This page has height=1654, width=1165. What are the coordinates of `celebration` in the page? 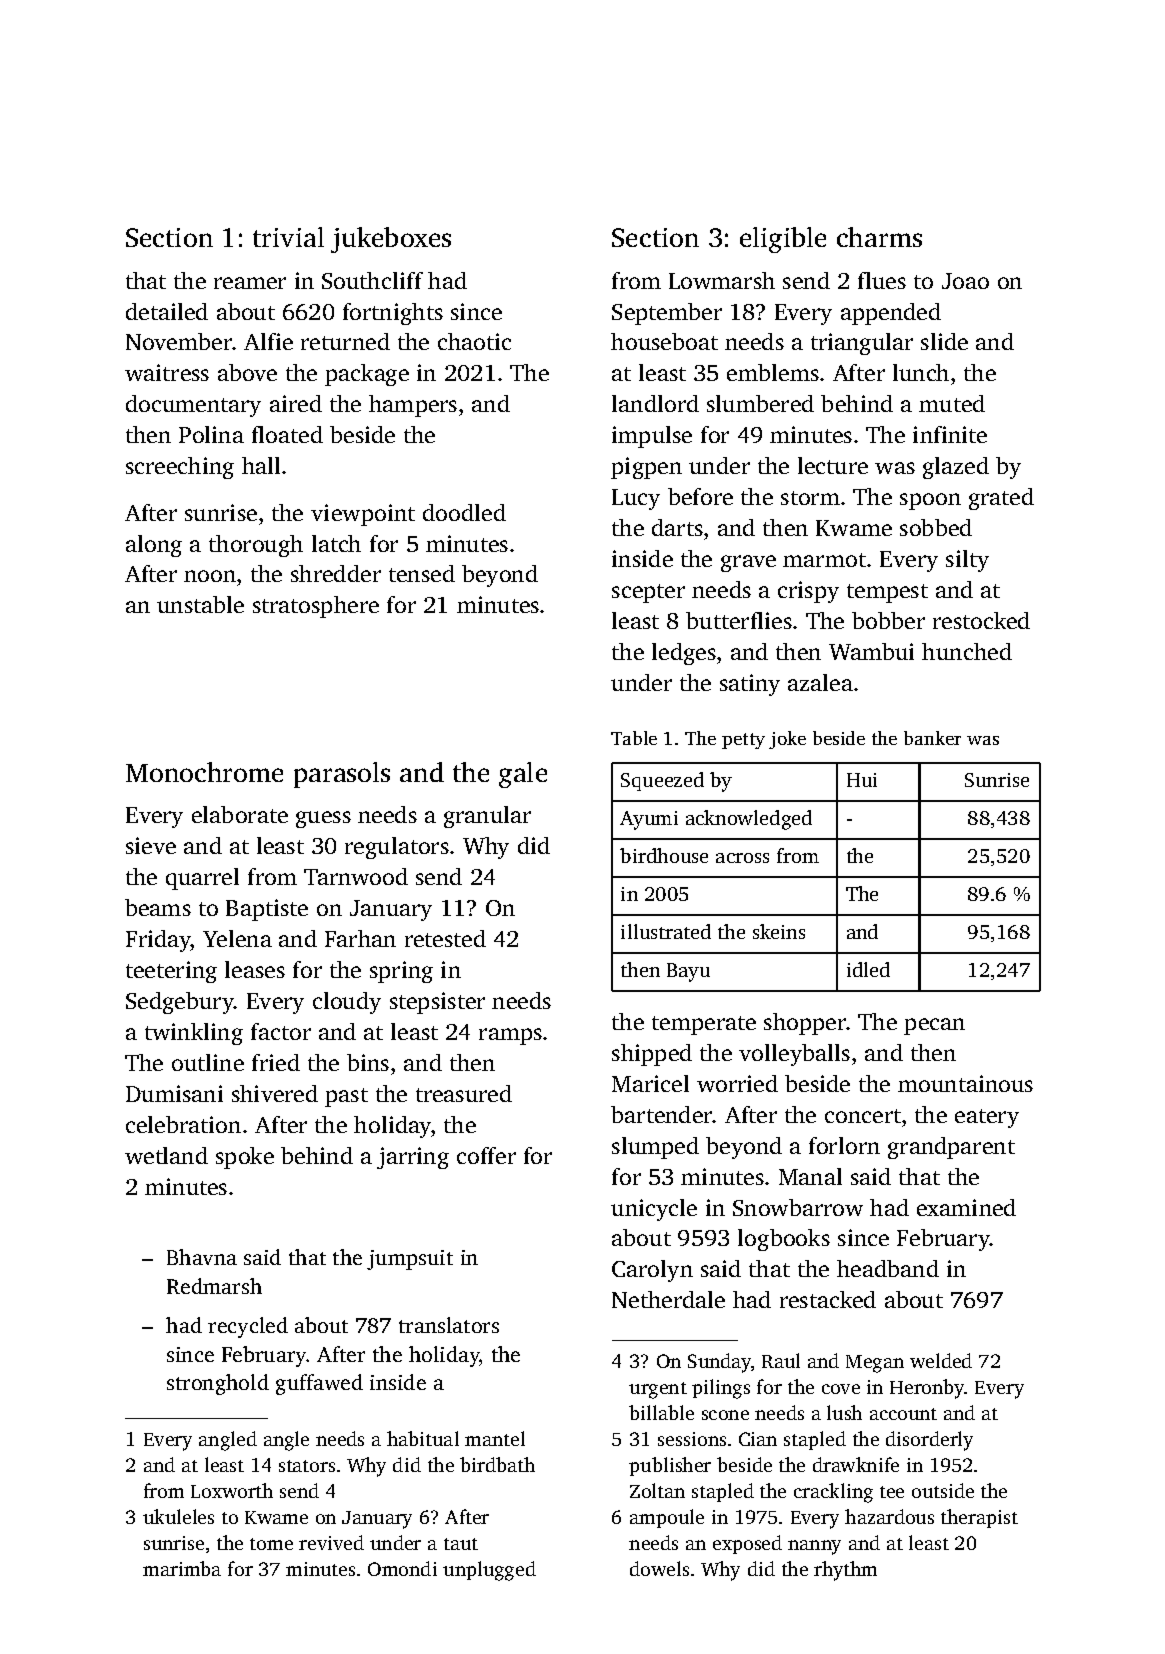 It's located at (183, 1124).
